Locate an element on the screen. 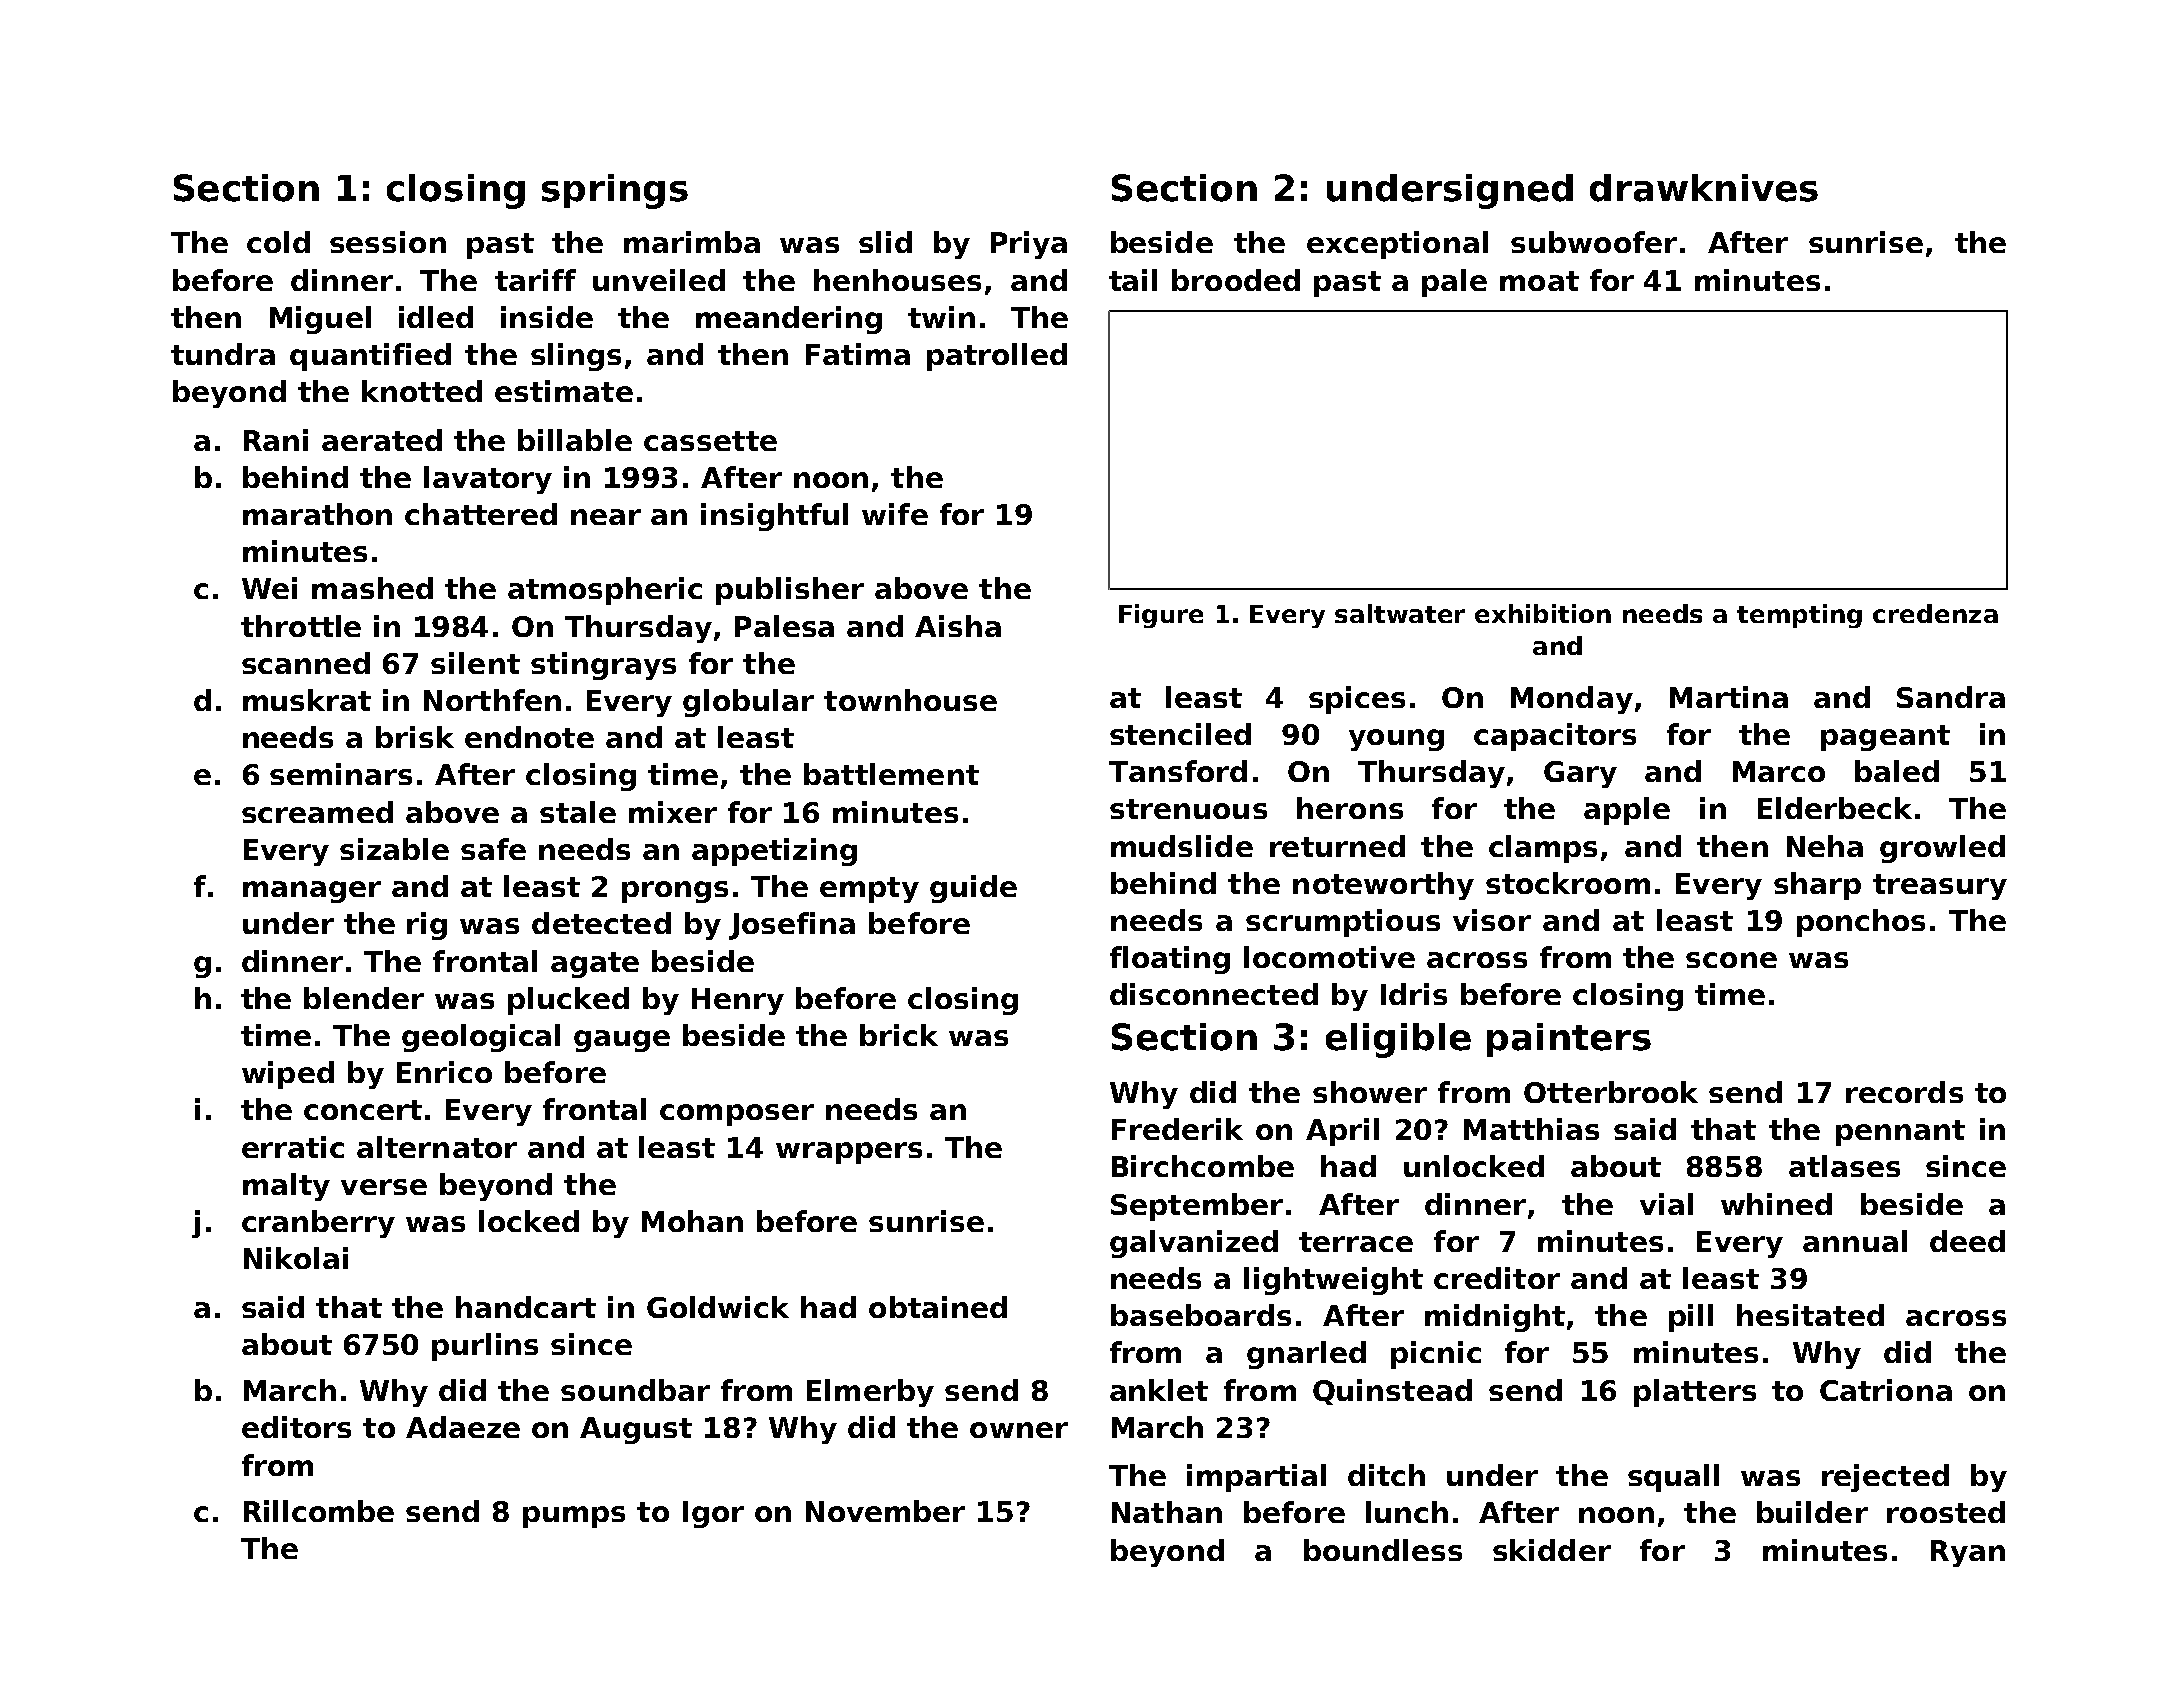 The width and height of the screenshot is (2178, 1683). drawknives is located at coordinates (1704, 188).
